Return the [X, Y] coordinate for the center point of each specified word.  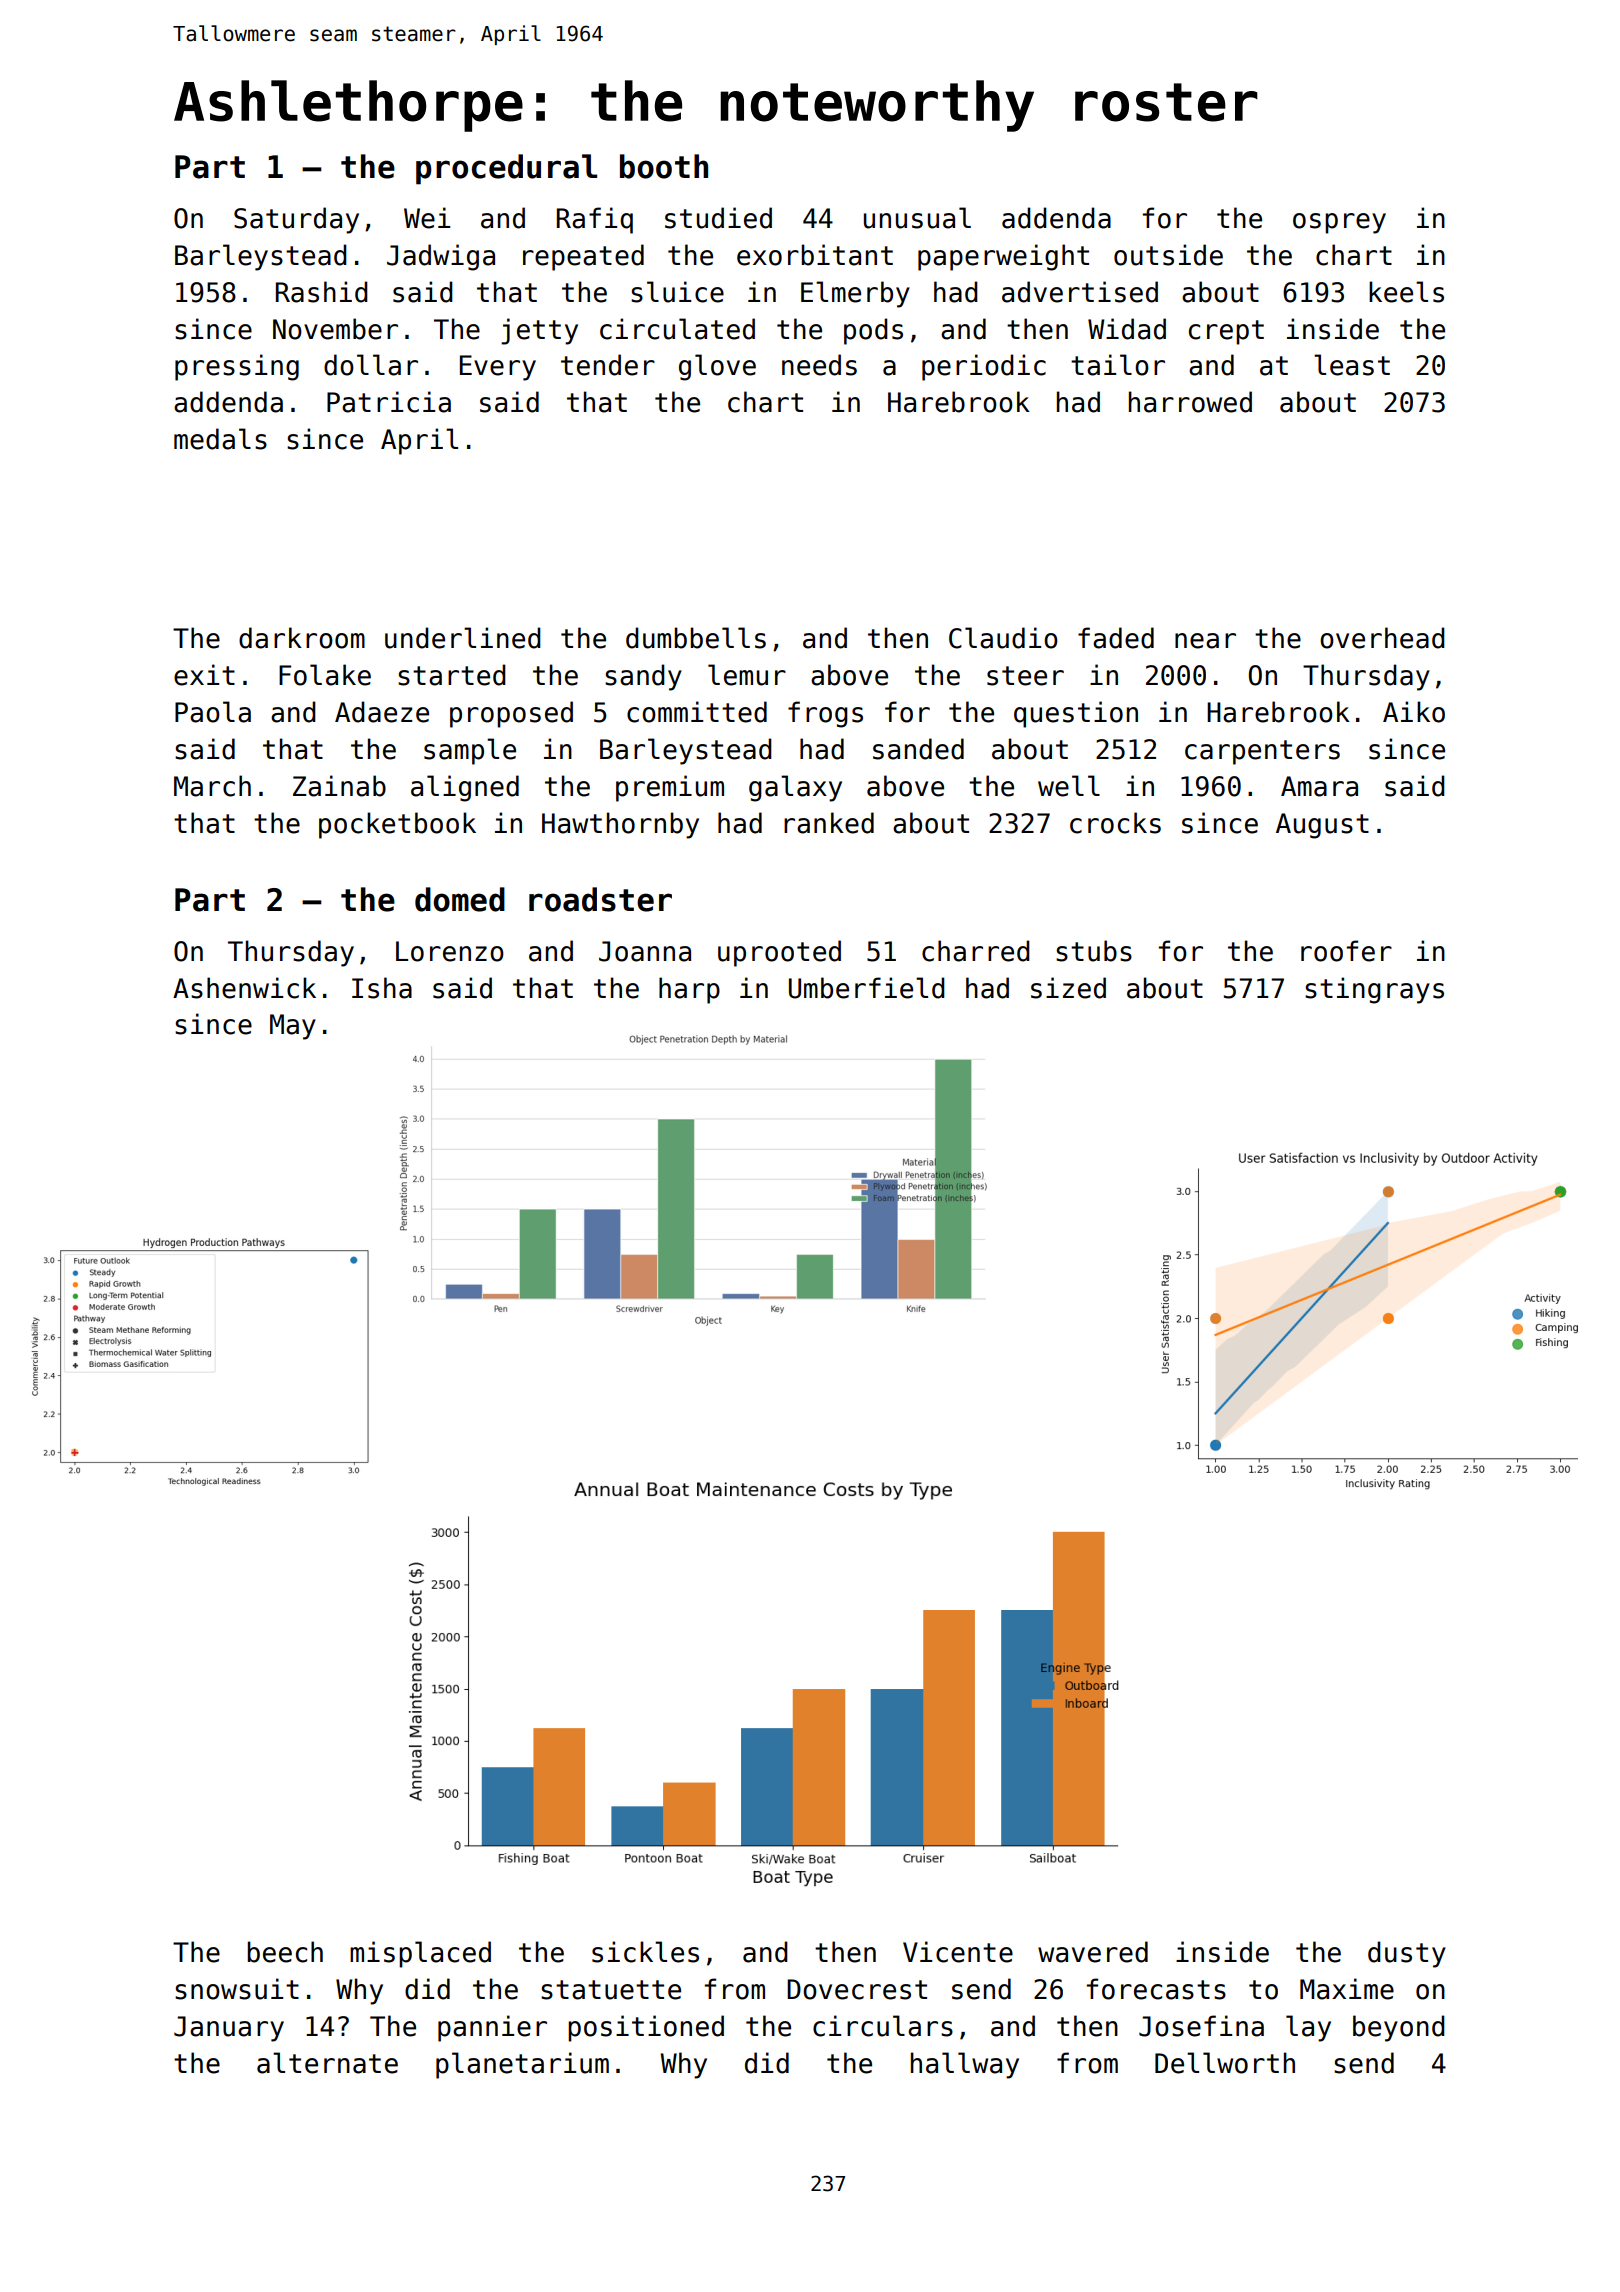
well [1069, 786]
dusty [1407, 1954]
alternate [327, 2063]
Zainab [339, 786]
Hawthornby [620, 825]
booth [664, 166]
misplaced [420, 1954]
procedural [506, 169]
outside [1168, 255]
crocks [1115, 823]
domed [460, 899]
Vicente [958, 1952]
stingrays [1374, 990]
